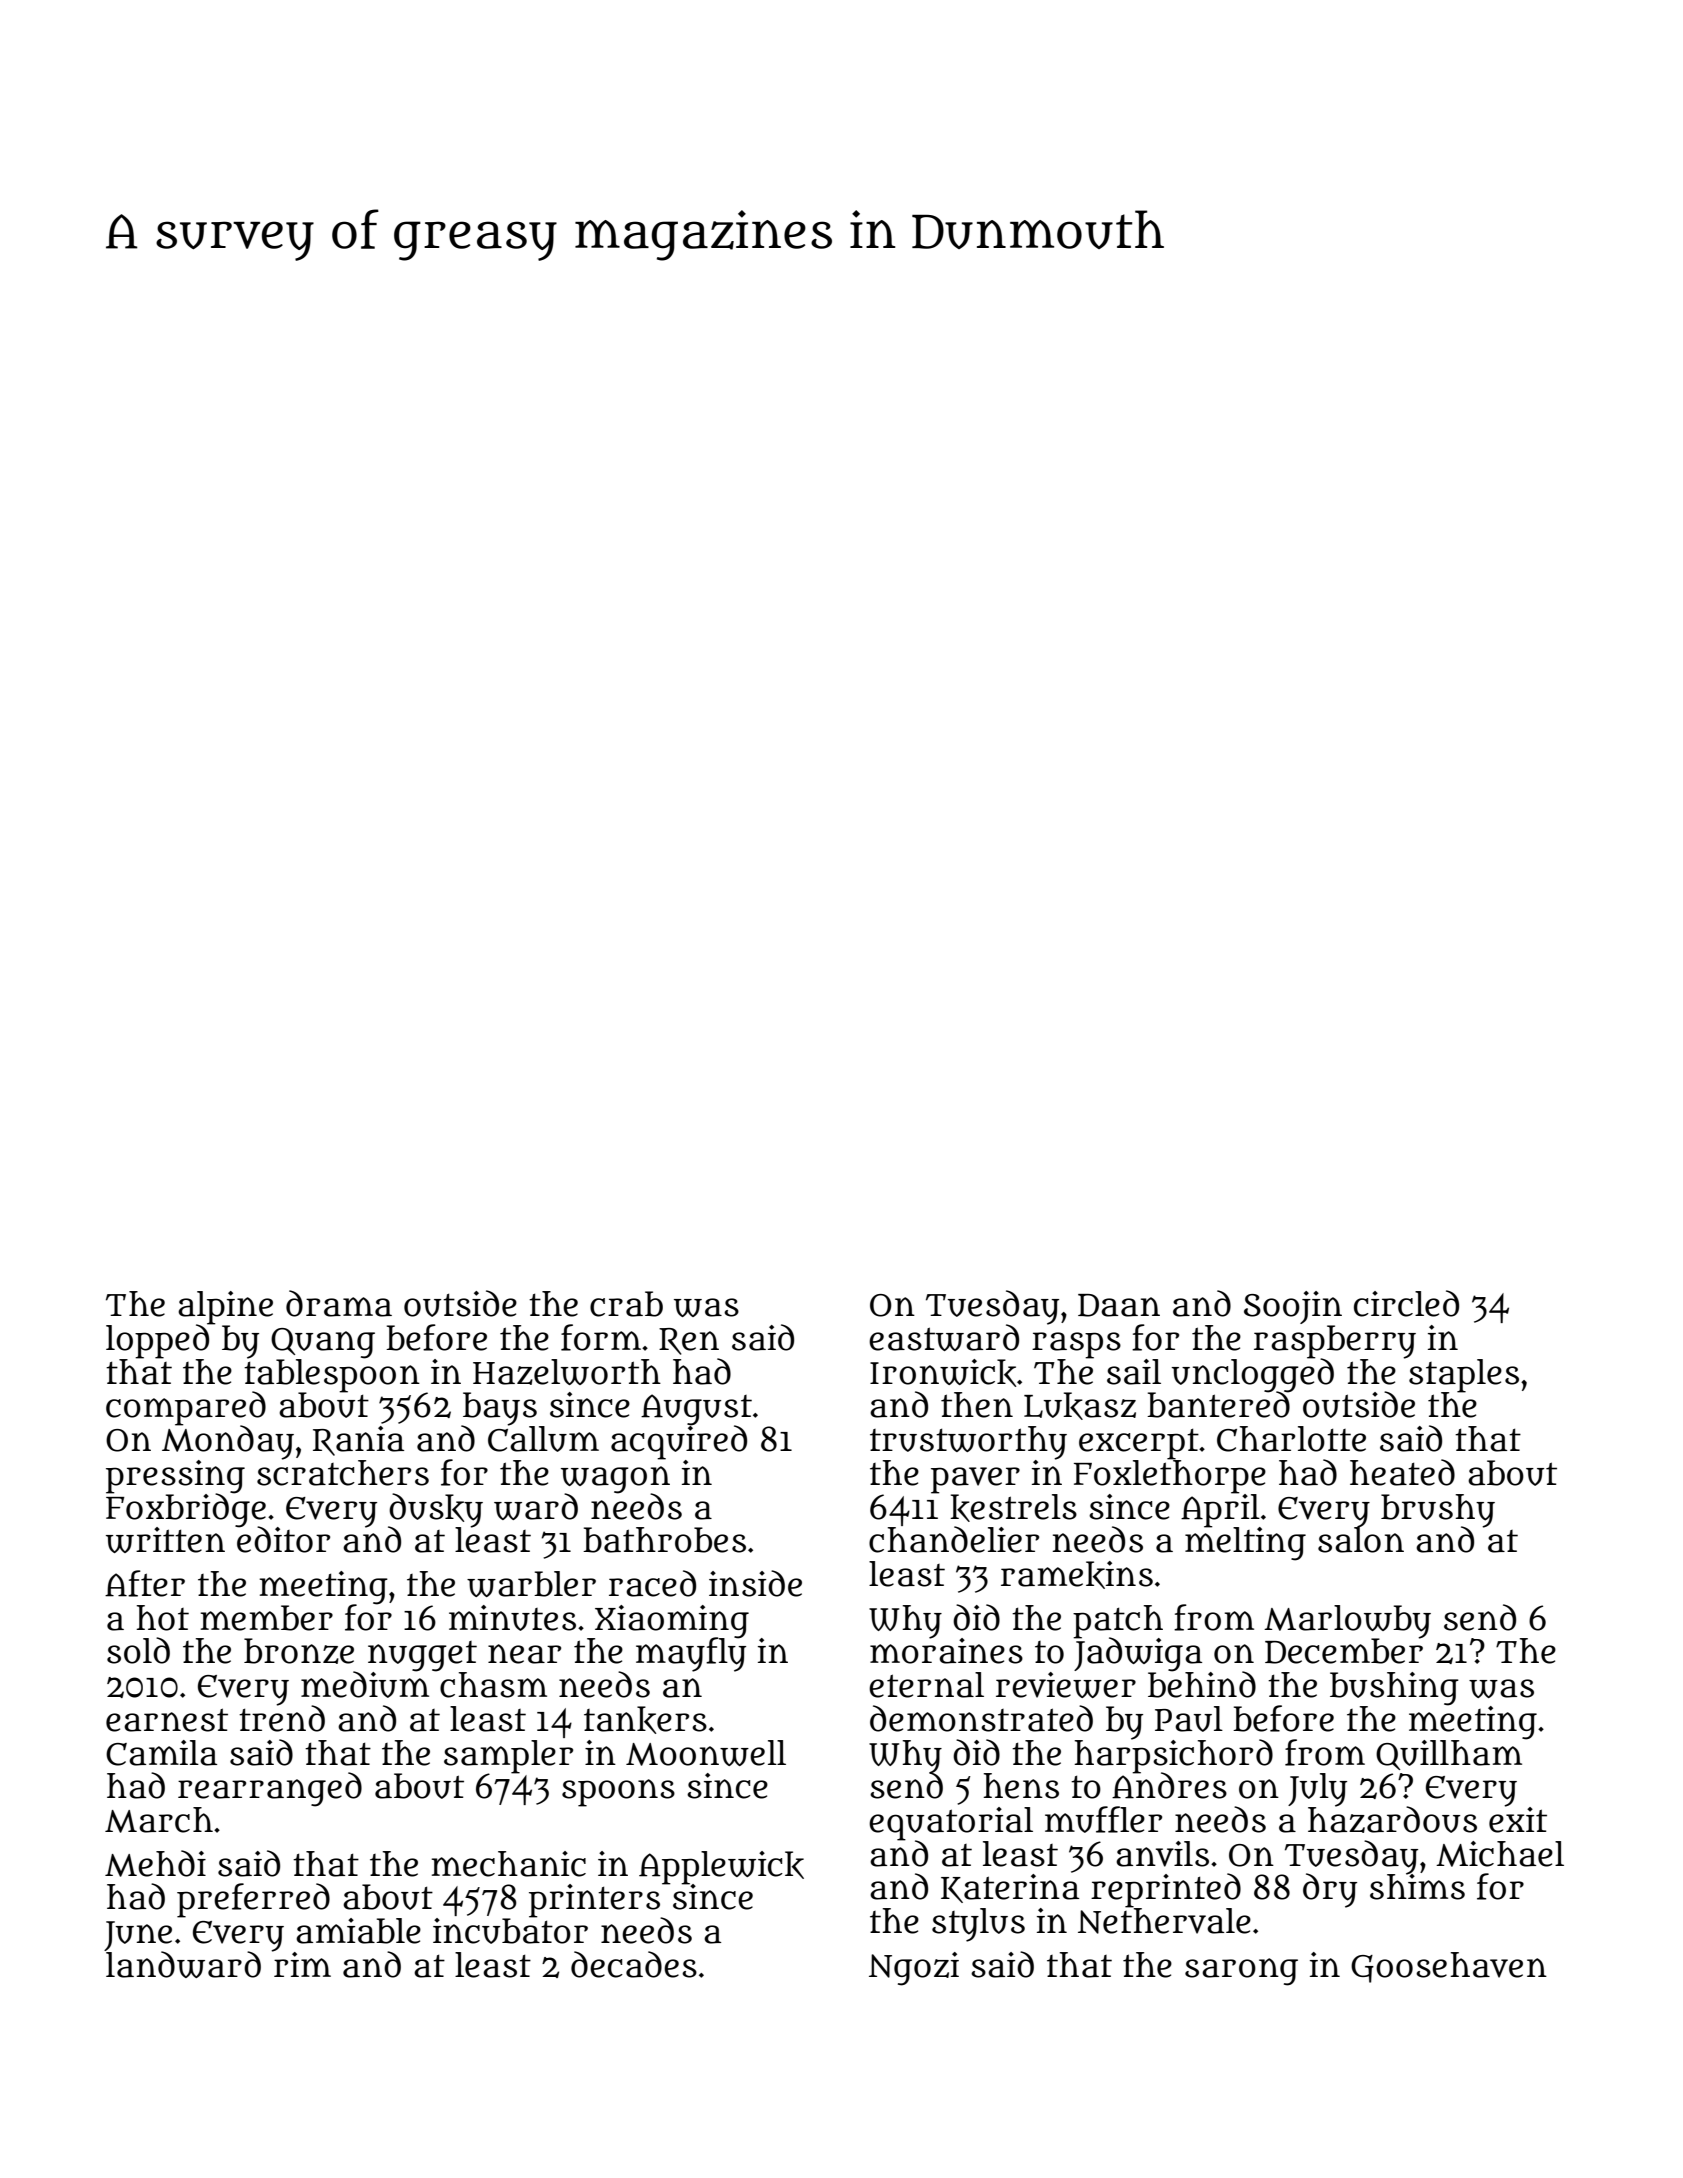  Describe the element at coordinates (493, 1685) in the page. I see `chasm` at that location.
